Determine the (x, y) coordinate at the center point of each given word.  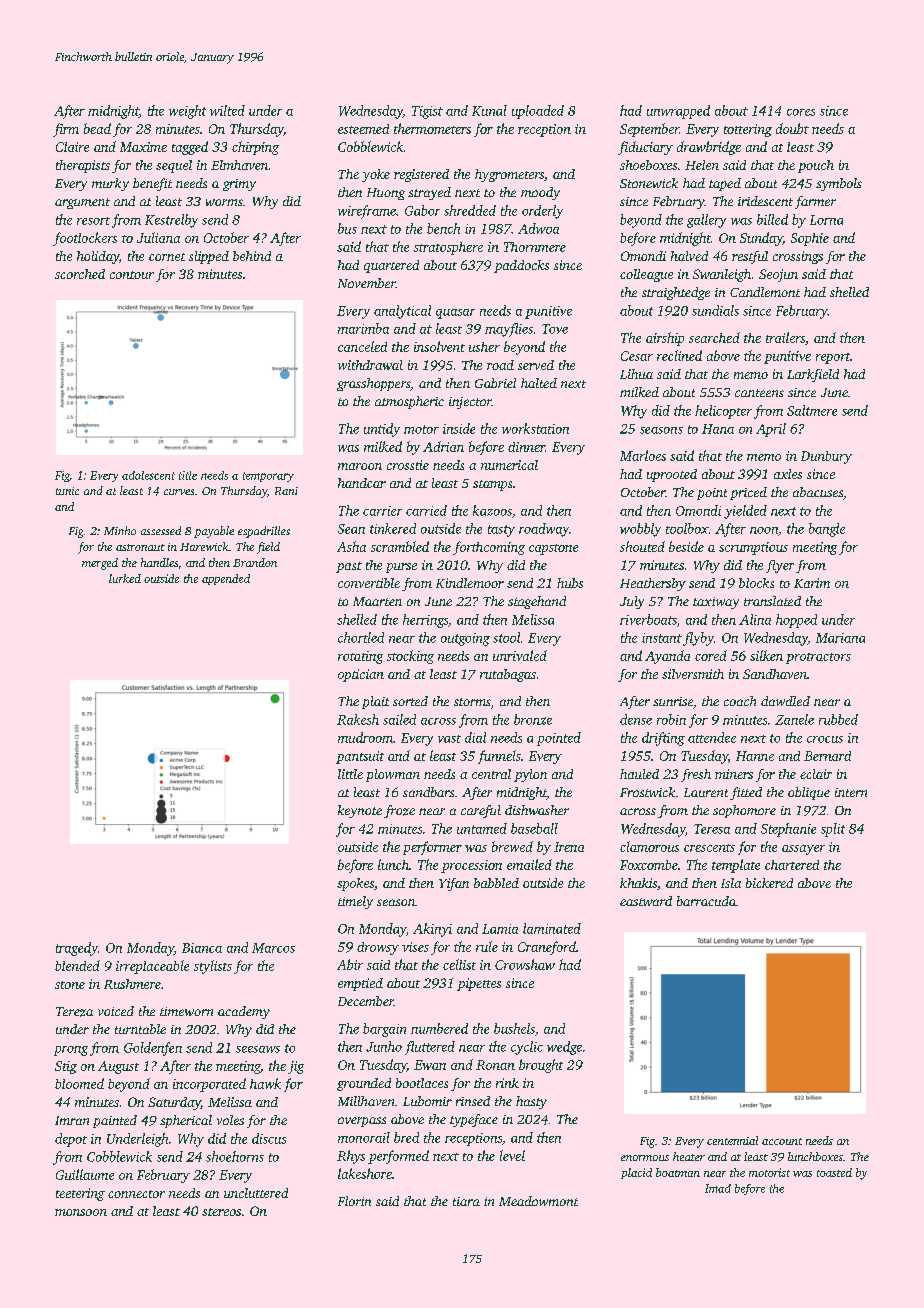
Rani (286, 491)
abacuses (818, 492)
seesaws (258, 1049)
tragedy (77, 949)
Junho (384, 1046)
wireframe (367, 212)
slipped (209, 257)
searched (714, 337)
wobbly (640, 530)
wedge (564, 1048)
